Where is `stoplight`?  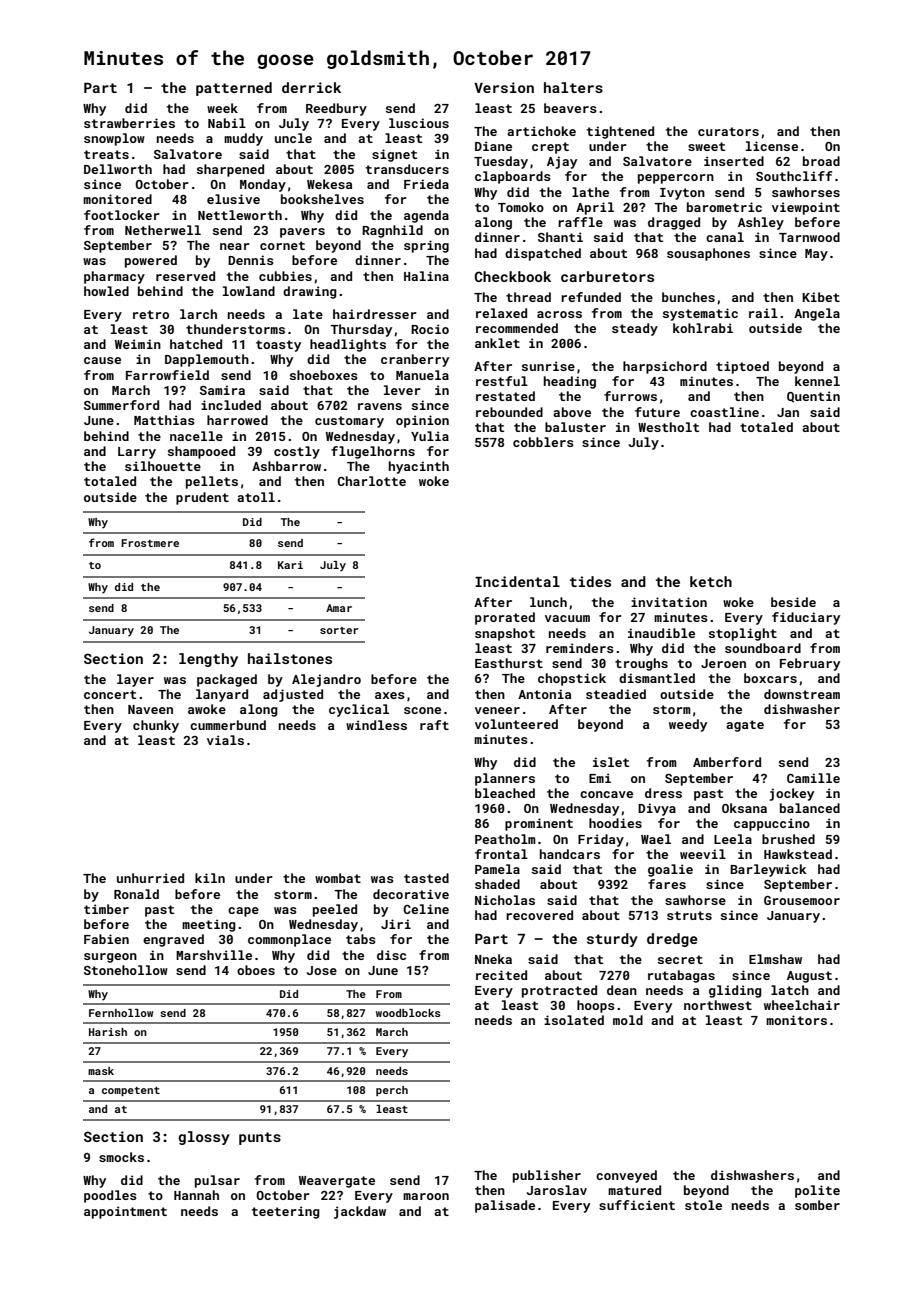
stoplight is located at coordinates (743, 634).
